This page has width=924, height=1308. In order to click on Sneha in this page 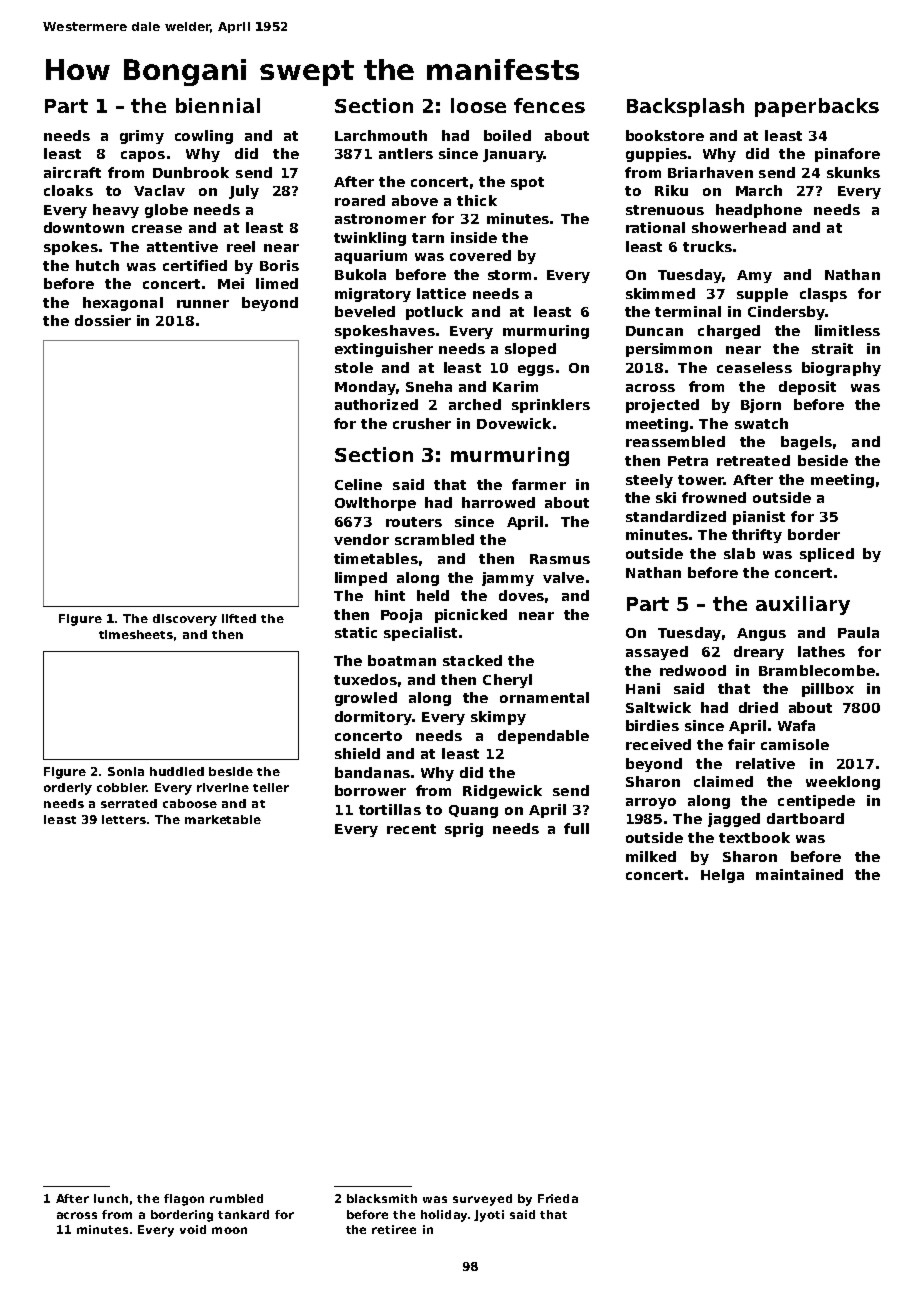, I will do `click(429, 386)`.
